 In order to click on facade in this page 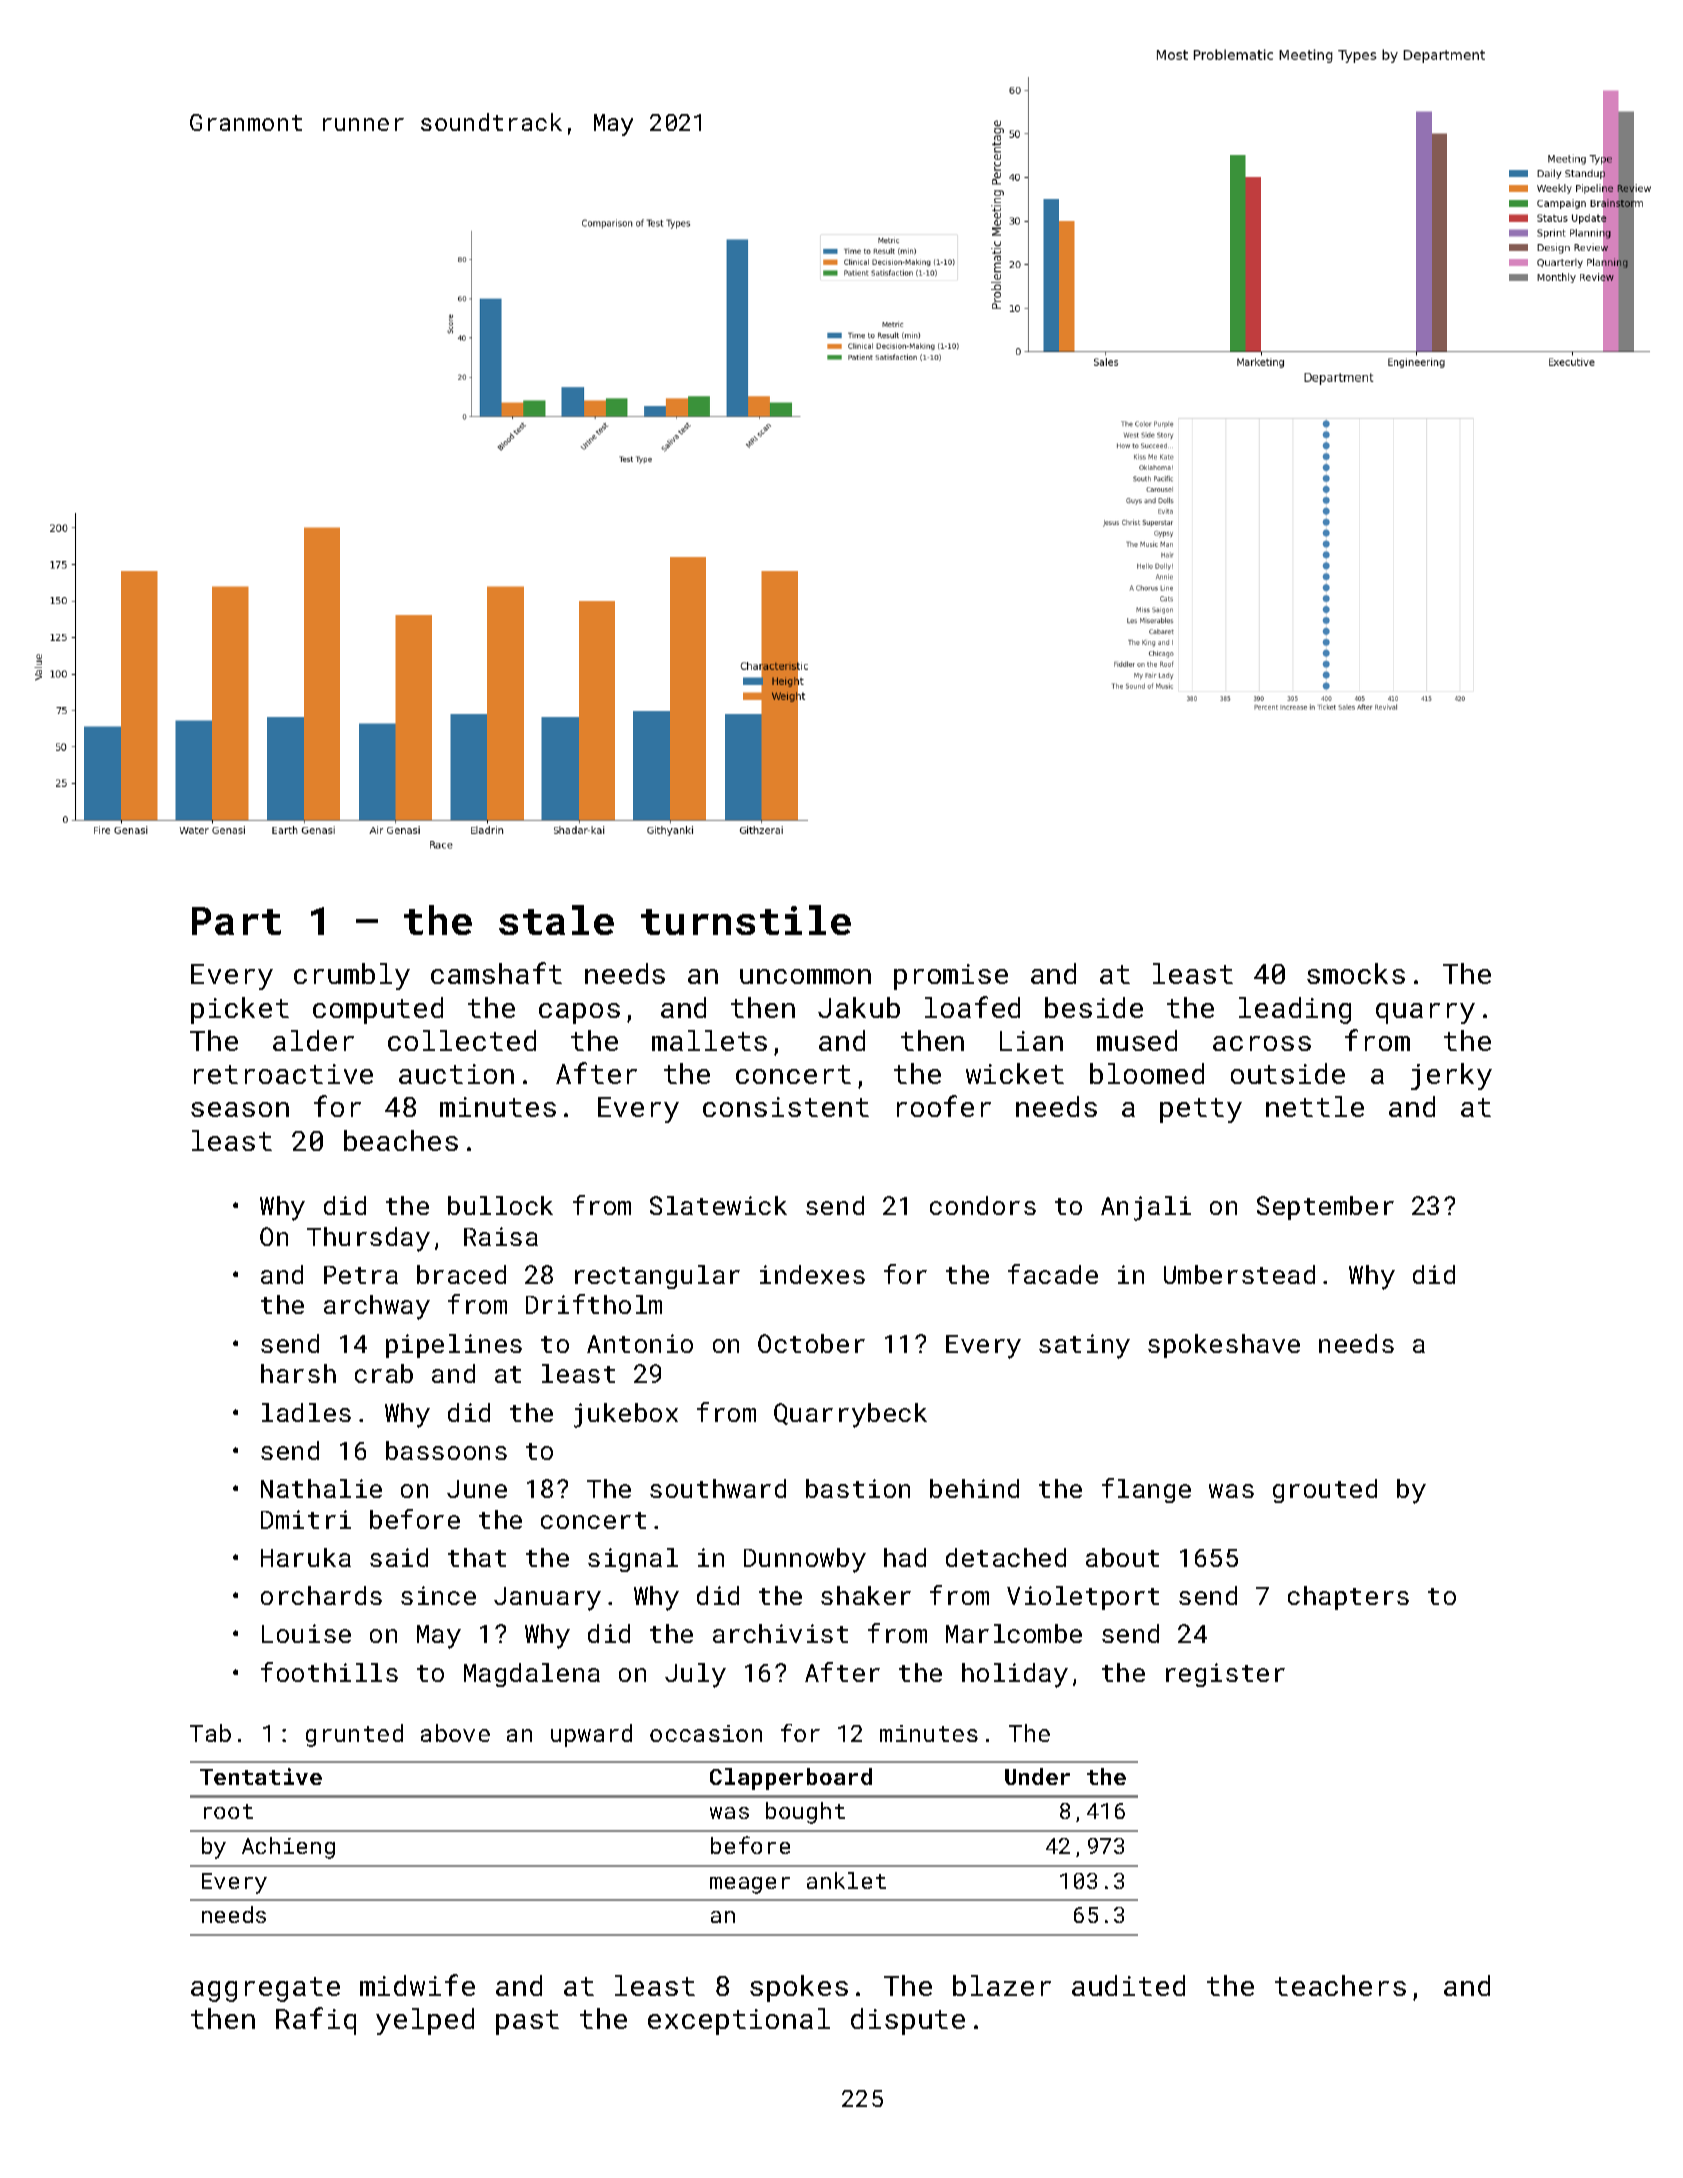, I will do `click(1053, 1274)`.
